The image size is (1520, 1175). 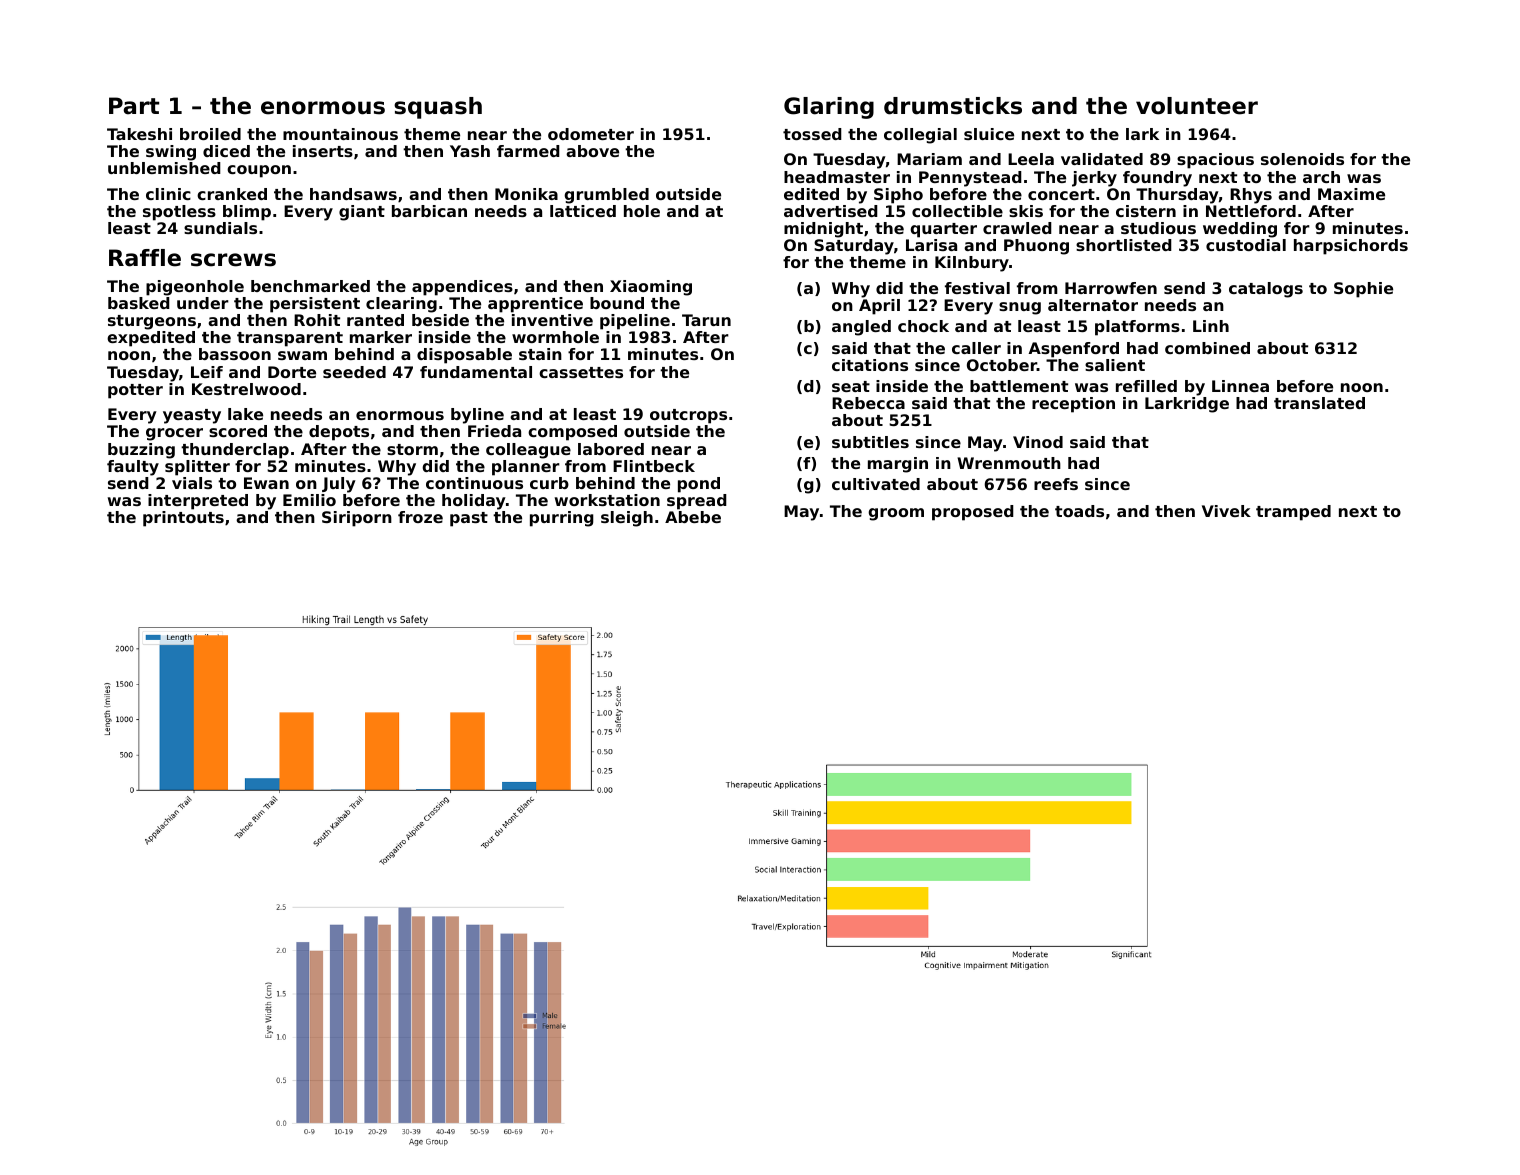 I want to click on Monika, so click(x=526, y=194).
